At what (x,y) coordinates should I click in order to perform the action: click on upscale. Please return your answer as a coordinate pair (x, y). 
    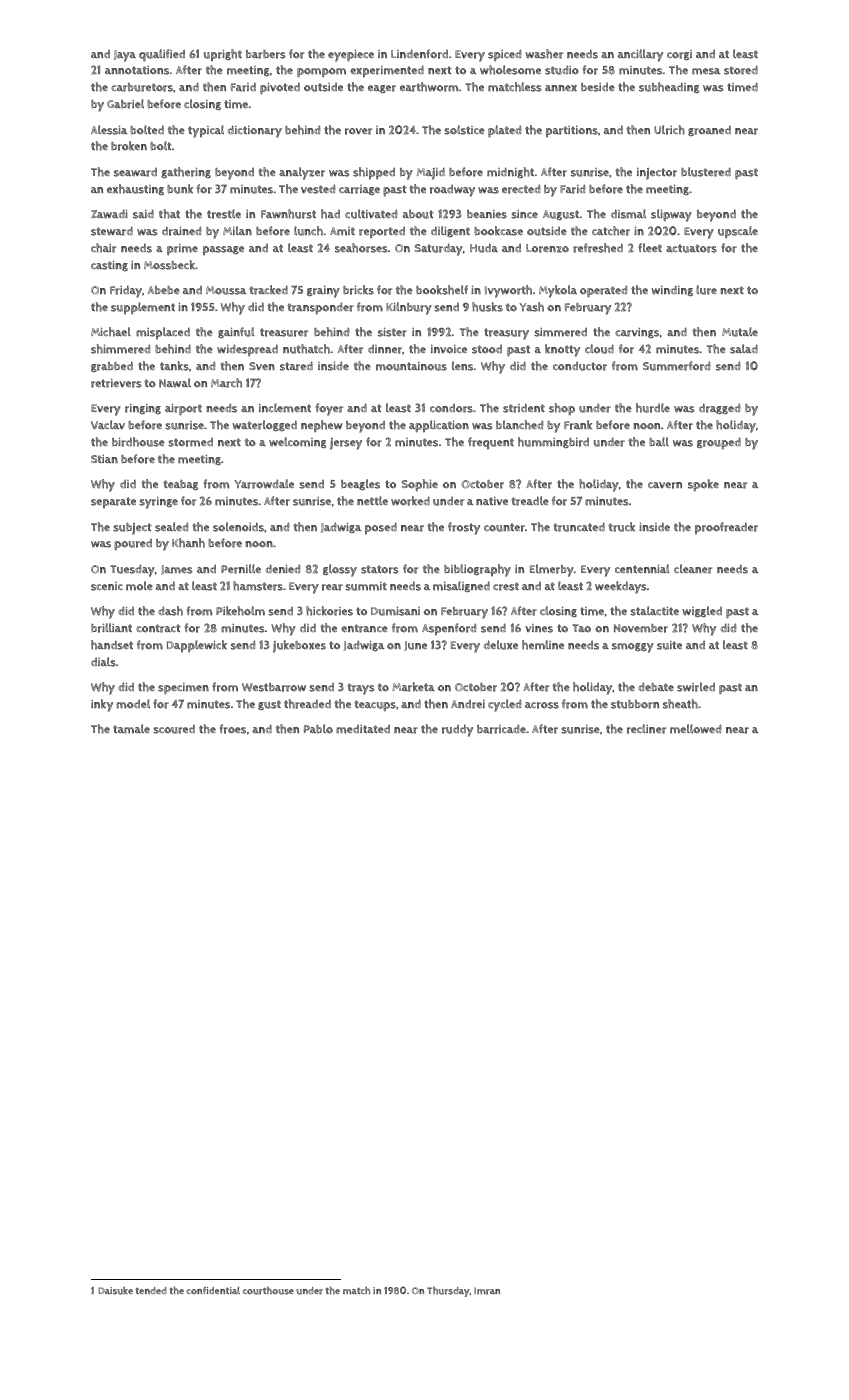
    Looking at the image, I should click on (738, 232).
